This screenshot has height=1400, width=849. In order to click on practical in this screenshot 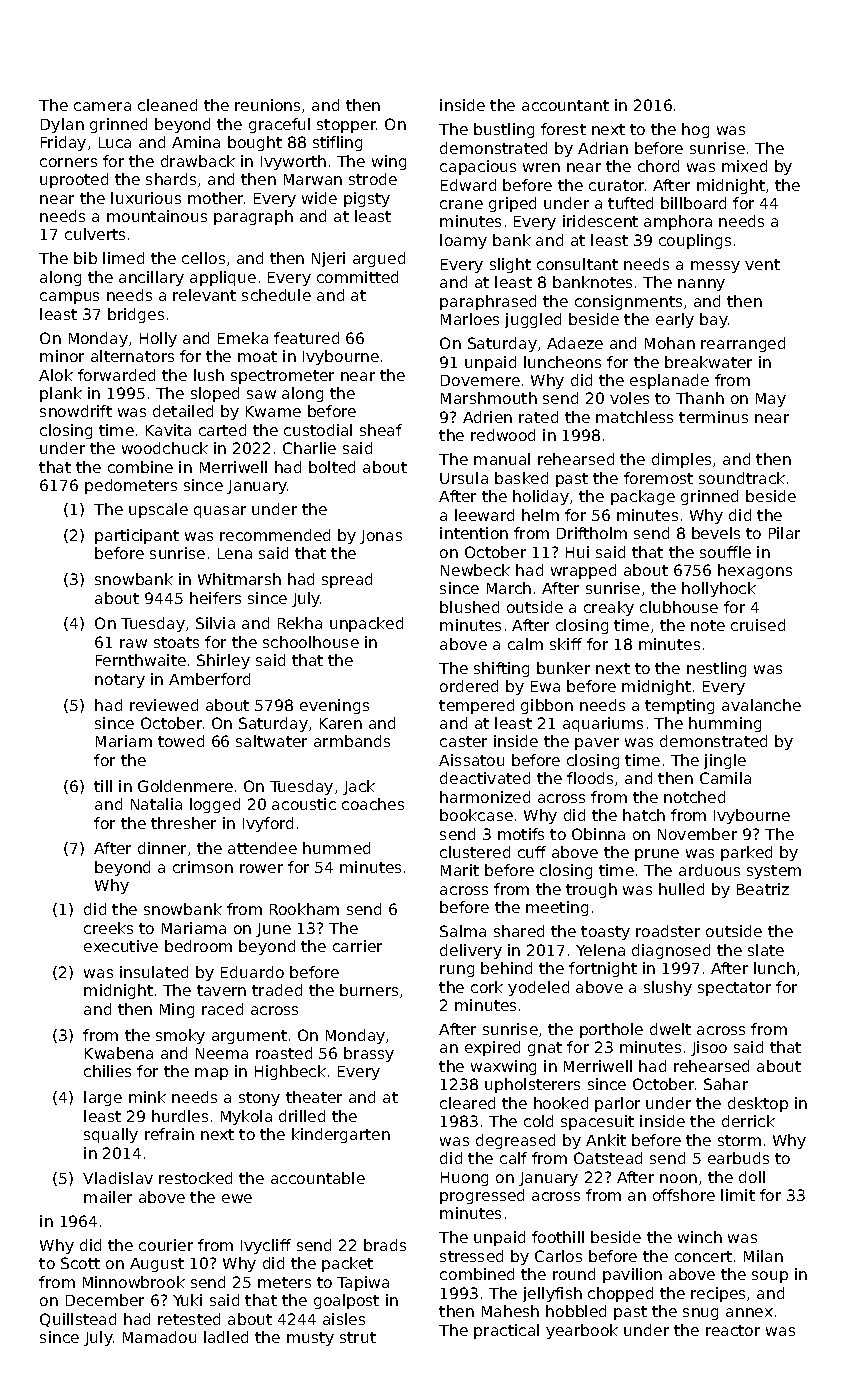, I will do `click(506, 1331)`.
